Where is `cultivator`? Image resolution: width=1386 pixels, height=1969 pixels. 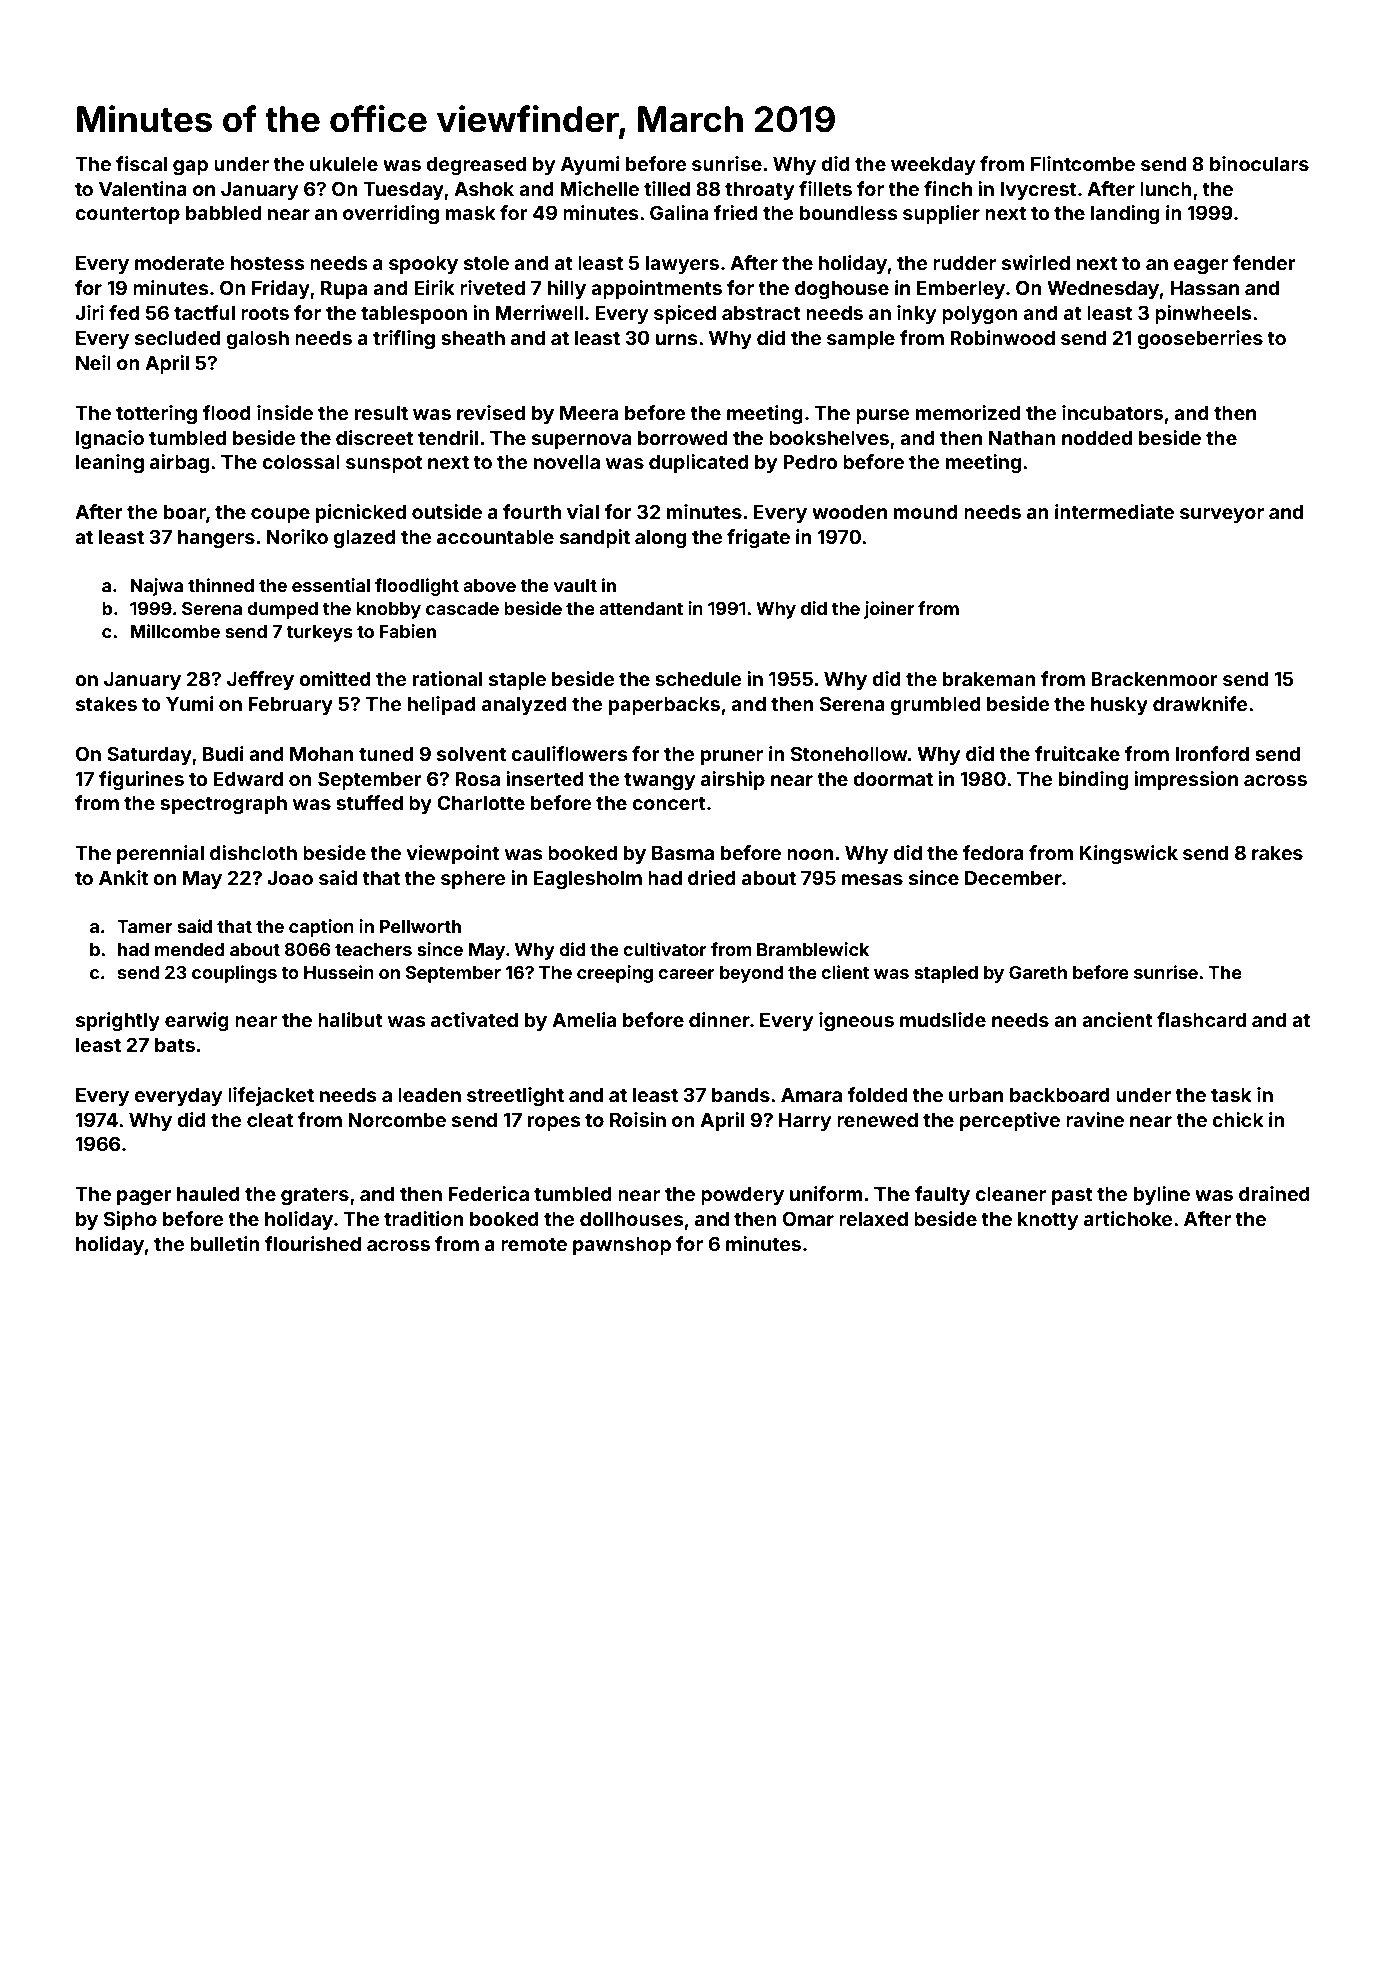
cultivator is located at coordinates (665, 949).
